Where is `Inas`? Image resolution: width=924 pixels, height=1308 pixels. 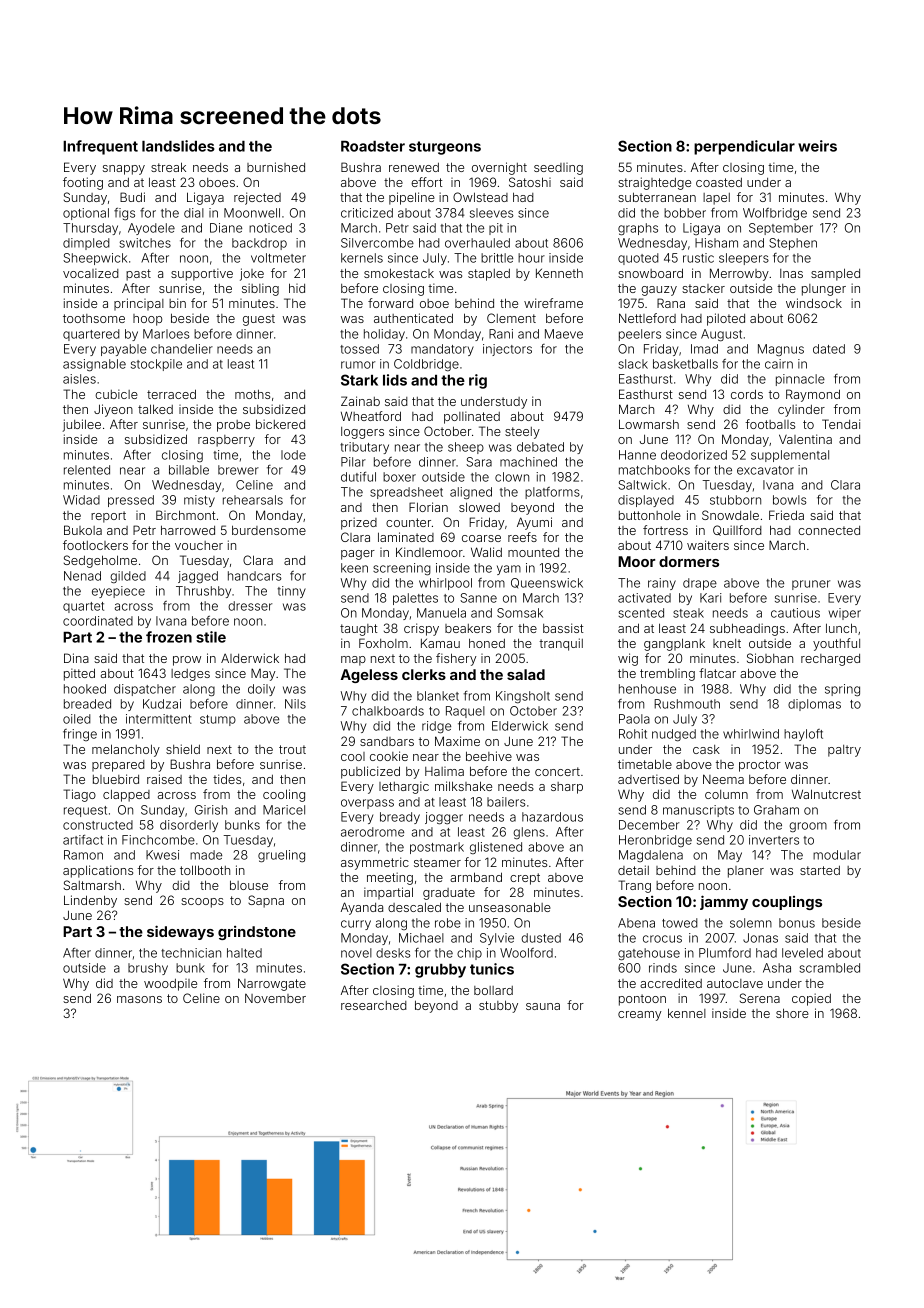 Inas is located at coordinates (791, 273).
